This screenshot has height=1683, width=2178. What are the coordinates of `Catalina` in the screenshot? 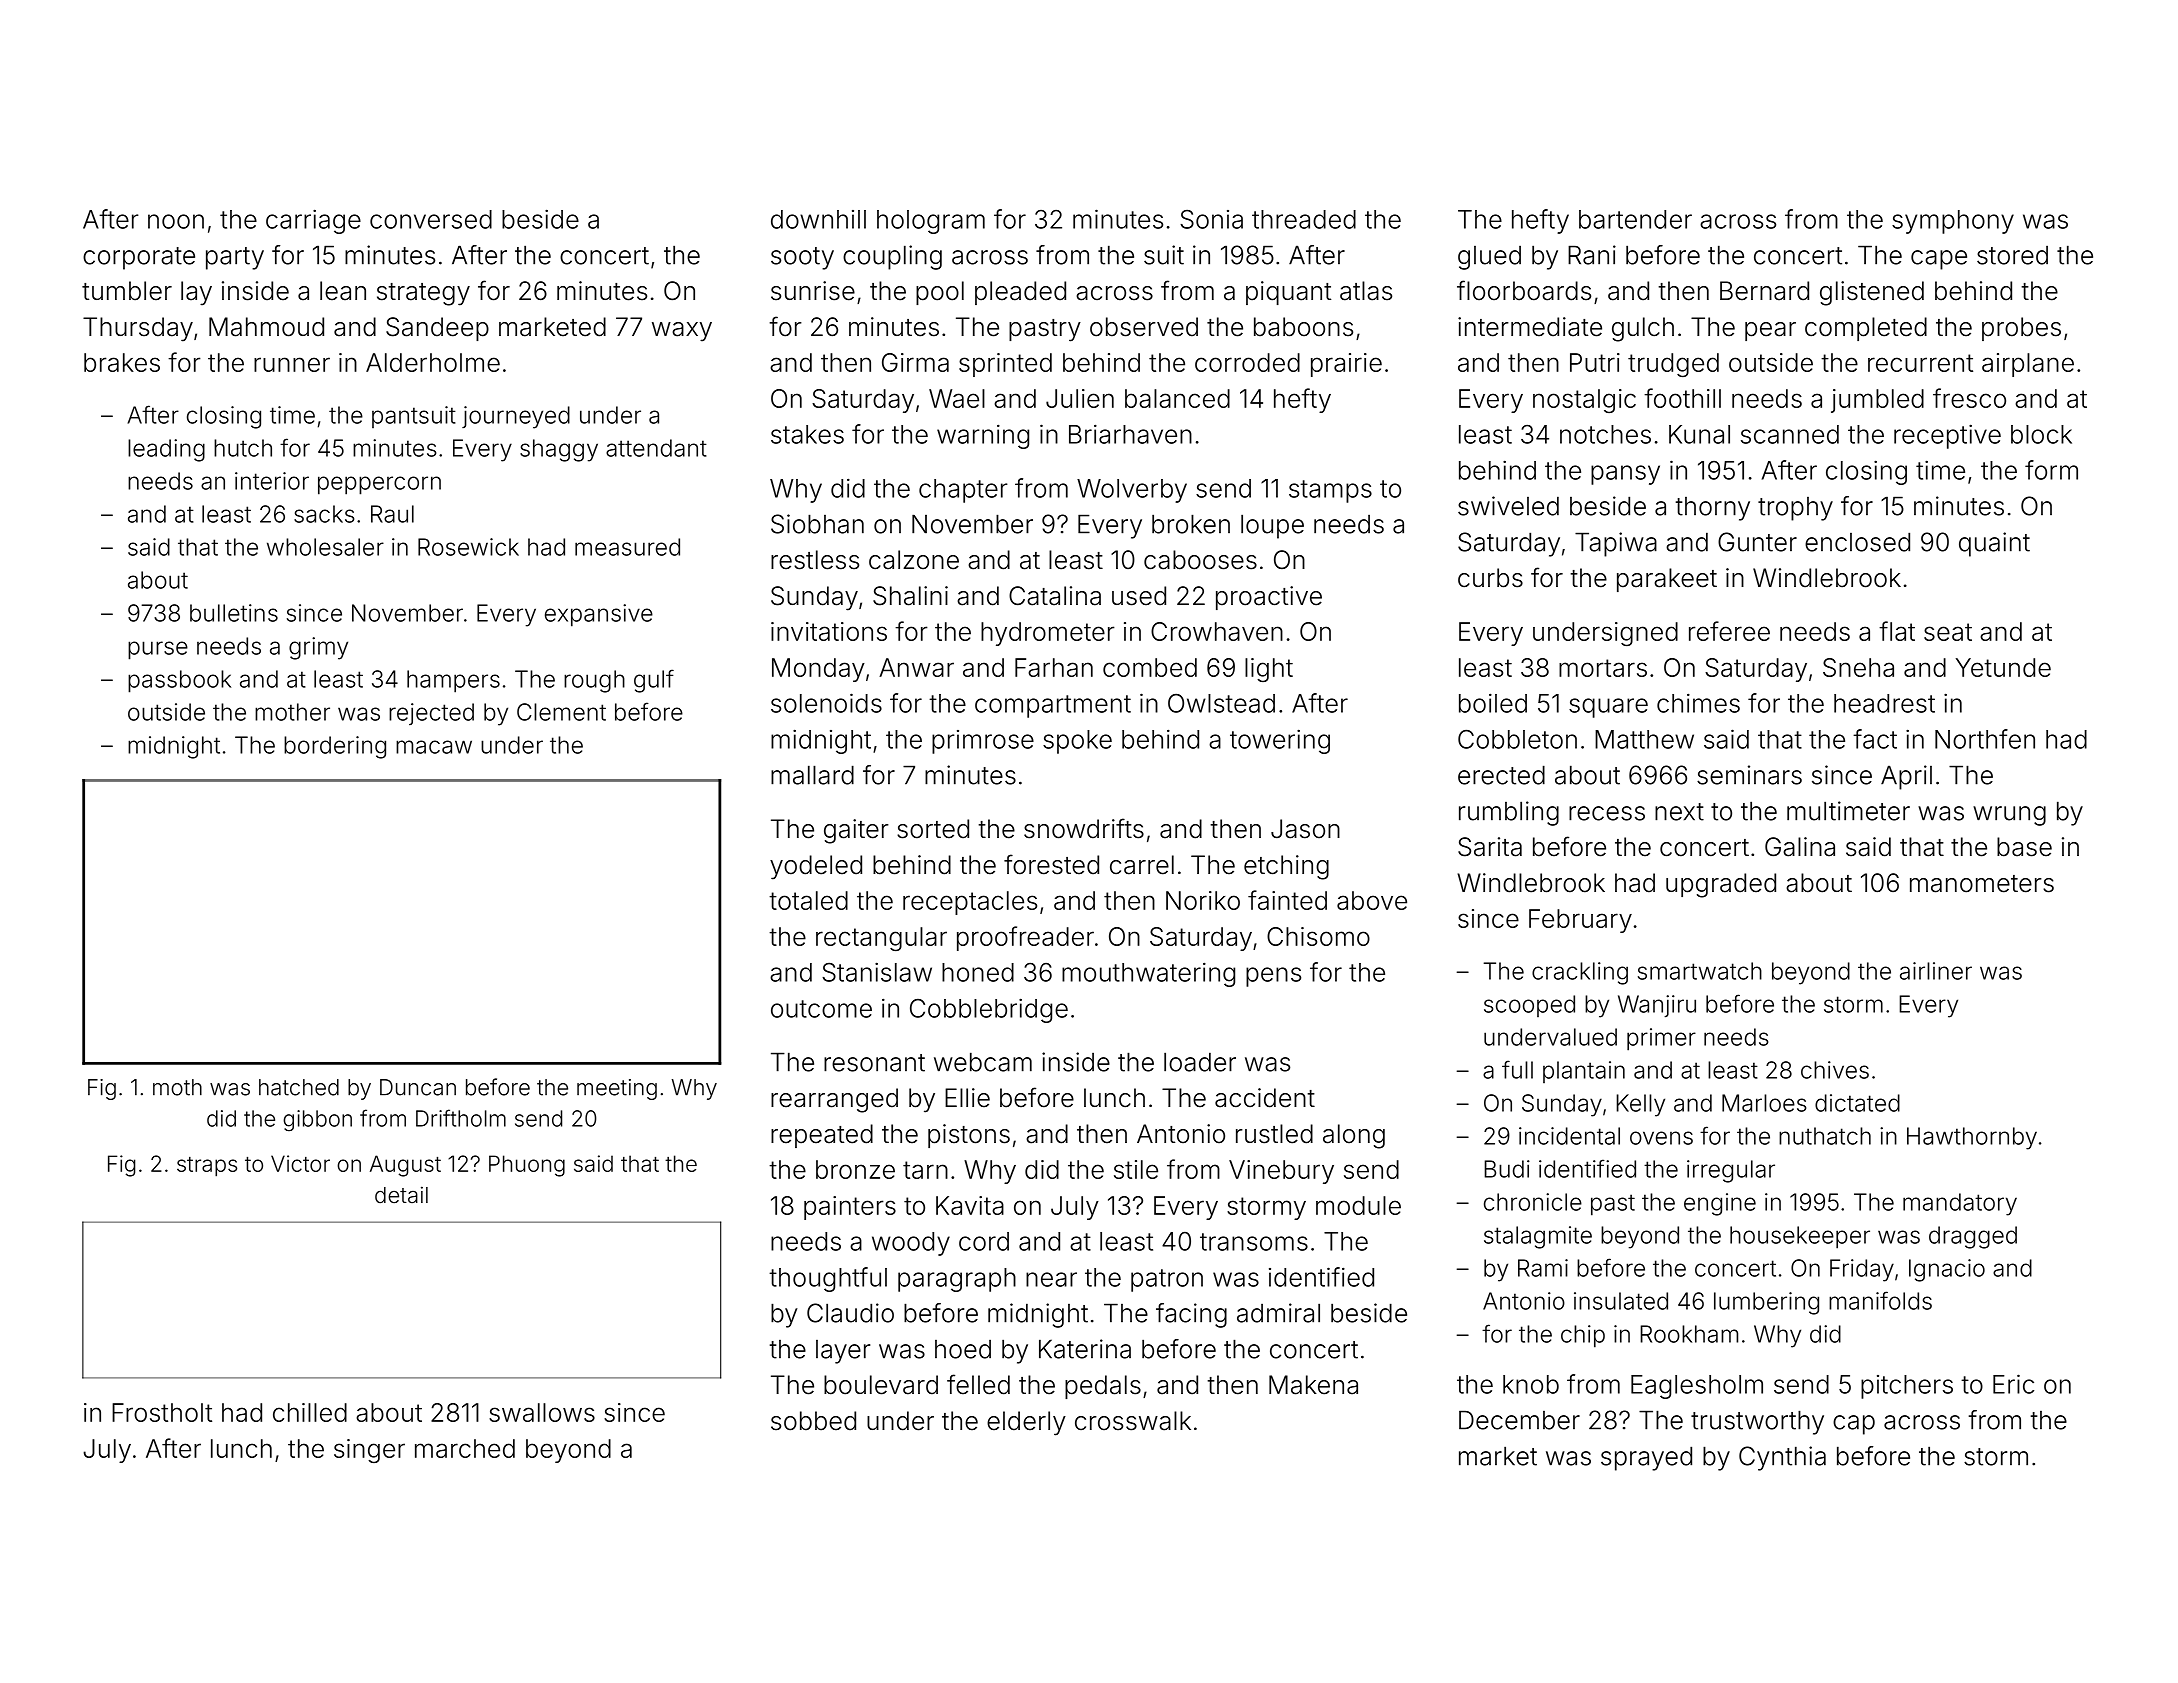 It's located at (1055, 596).
